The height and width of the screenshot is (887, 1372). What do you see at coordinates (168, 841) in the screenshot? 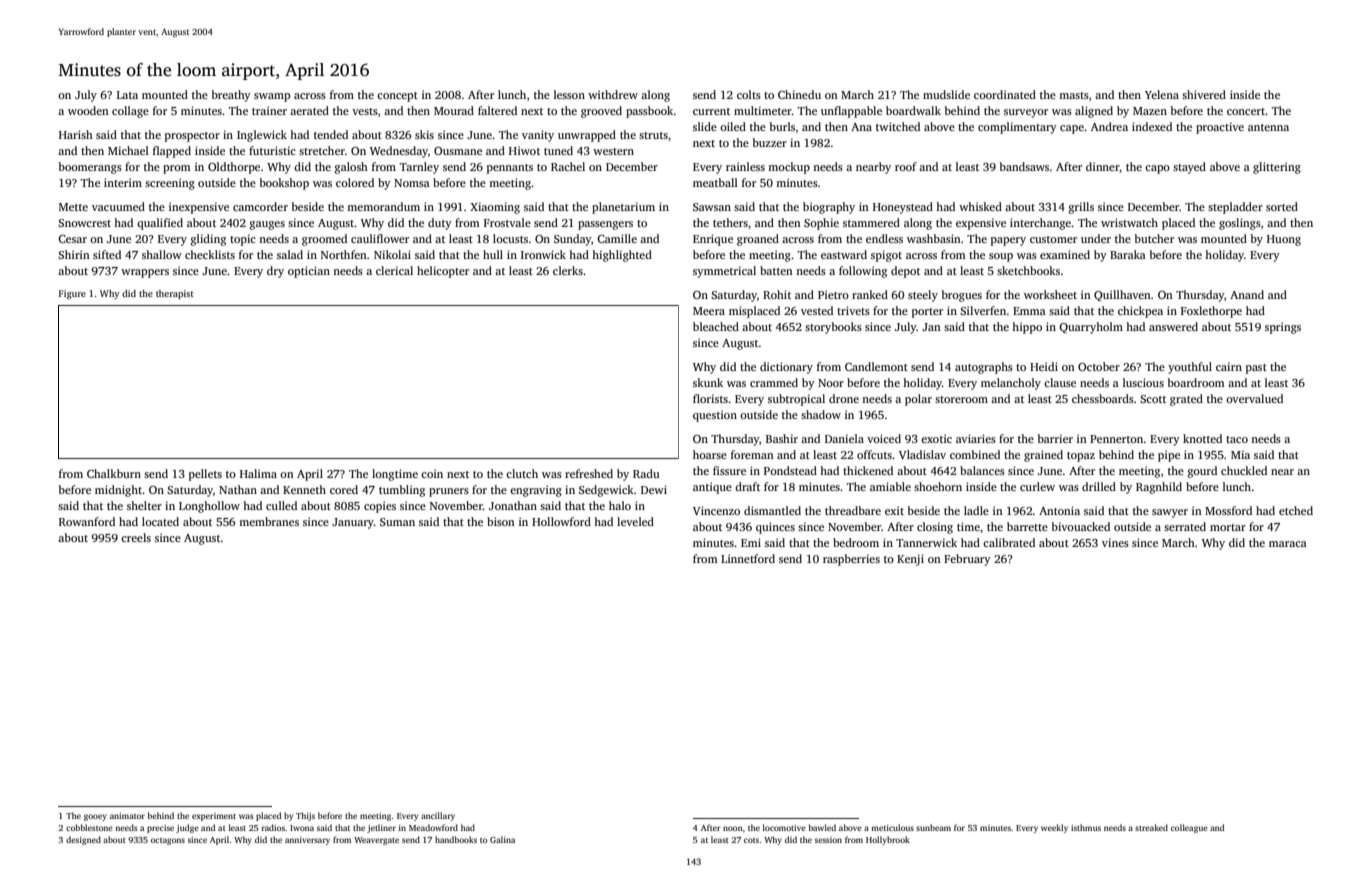
I see `octagons` at bounding box center [168, 841].
